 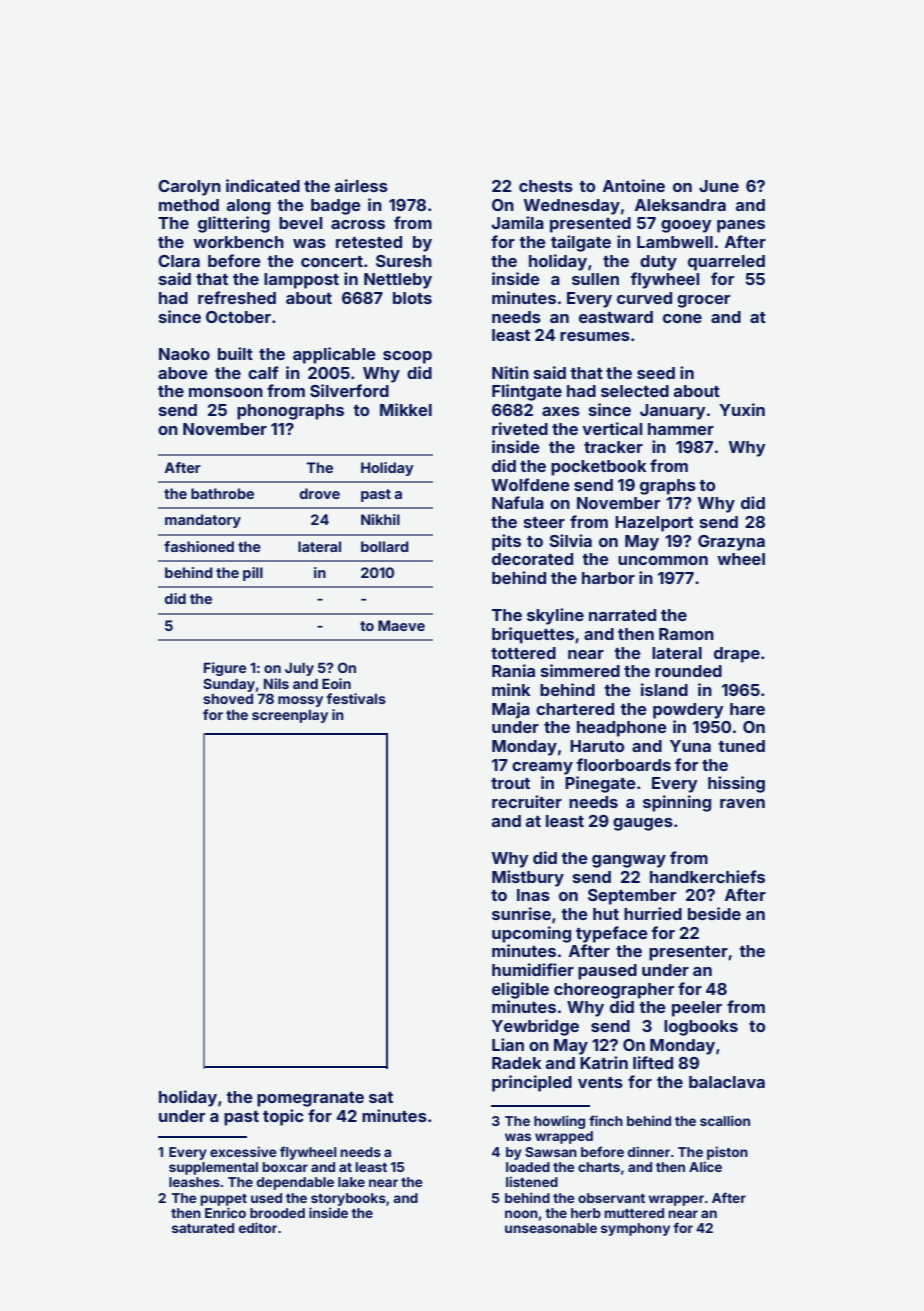 What do you see at coordinates (348, 1199) in the image?
I see `storybooks` at bounding box center [348, 1199].
